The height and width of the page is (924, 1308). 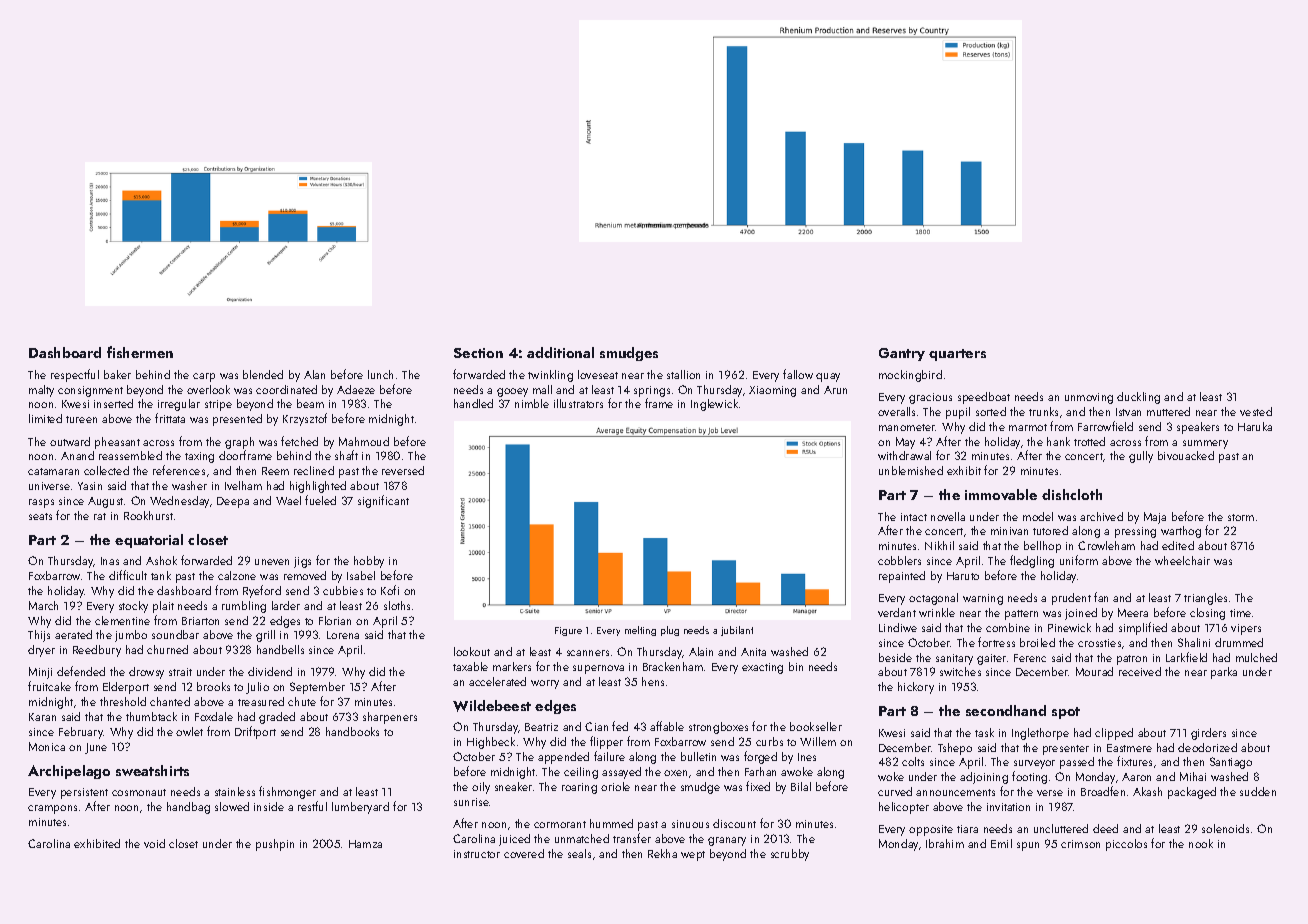 What do you see at coordinates (714, 405) in the page?
I see `Inglewick` at bounding box center [714, 405].
